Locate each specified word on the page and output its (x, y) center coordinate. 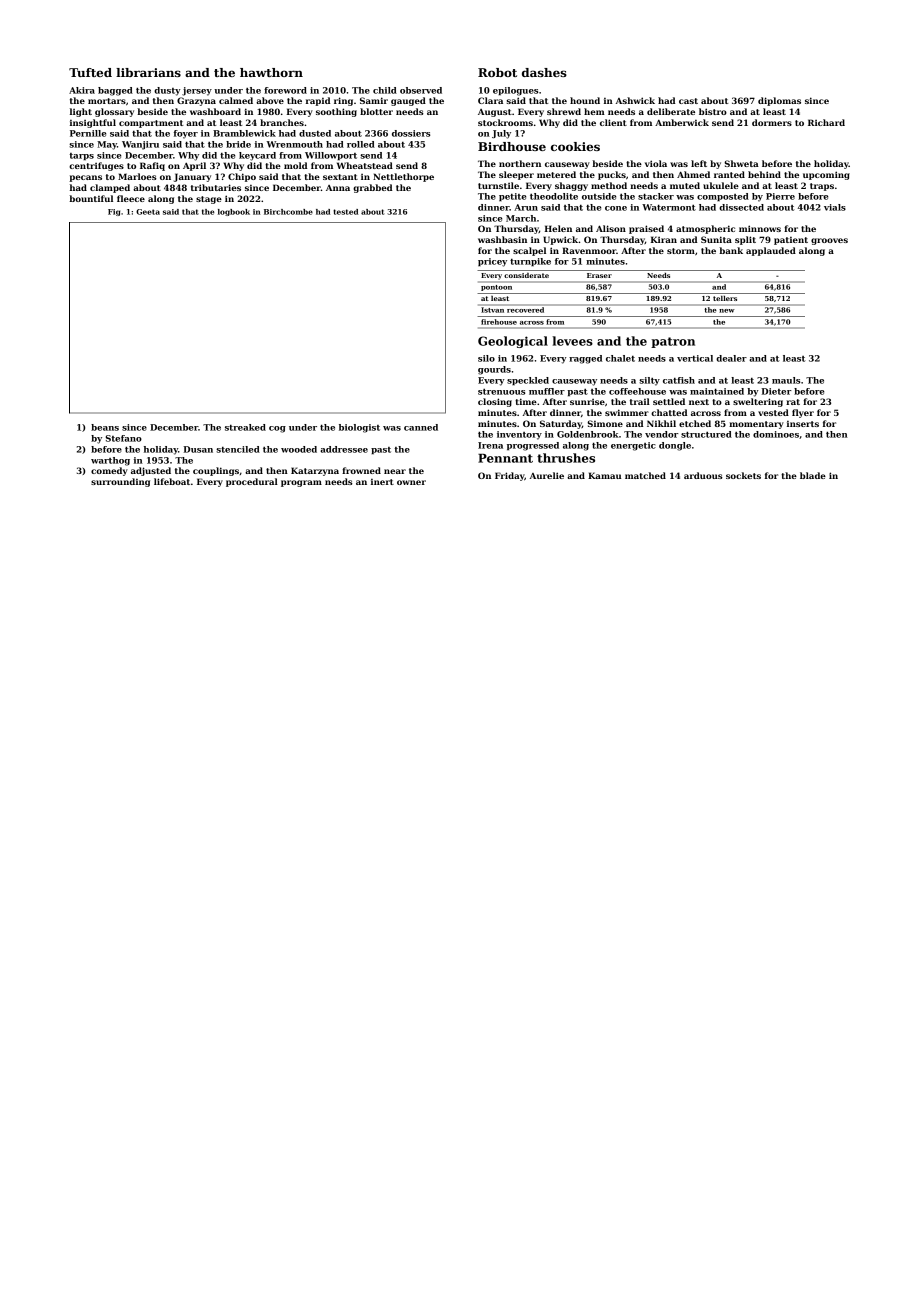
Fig (114, 212)
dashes (544, 72)
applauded (771, 251)
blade (813, 475)
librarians (148, 72)
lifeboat (172, 481)
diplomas (779, 101)
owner (411, 482)
